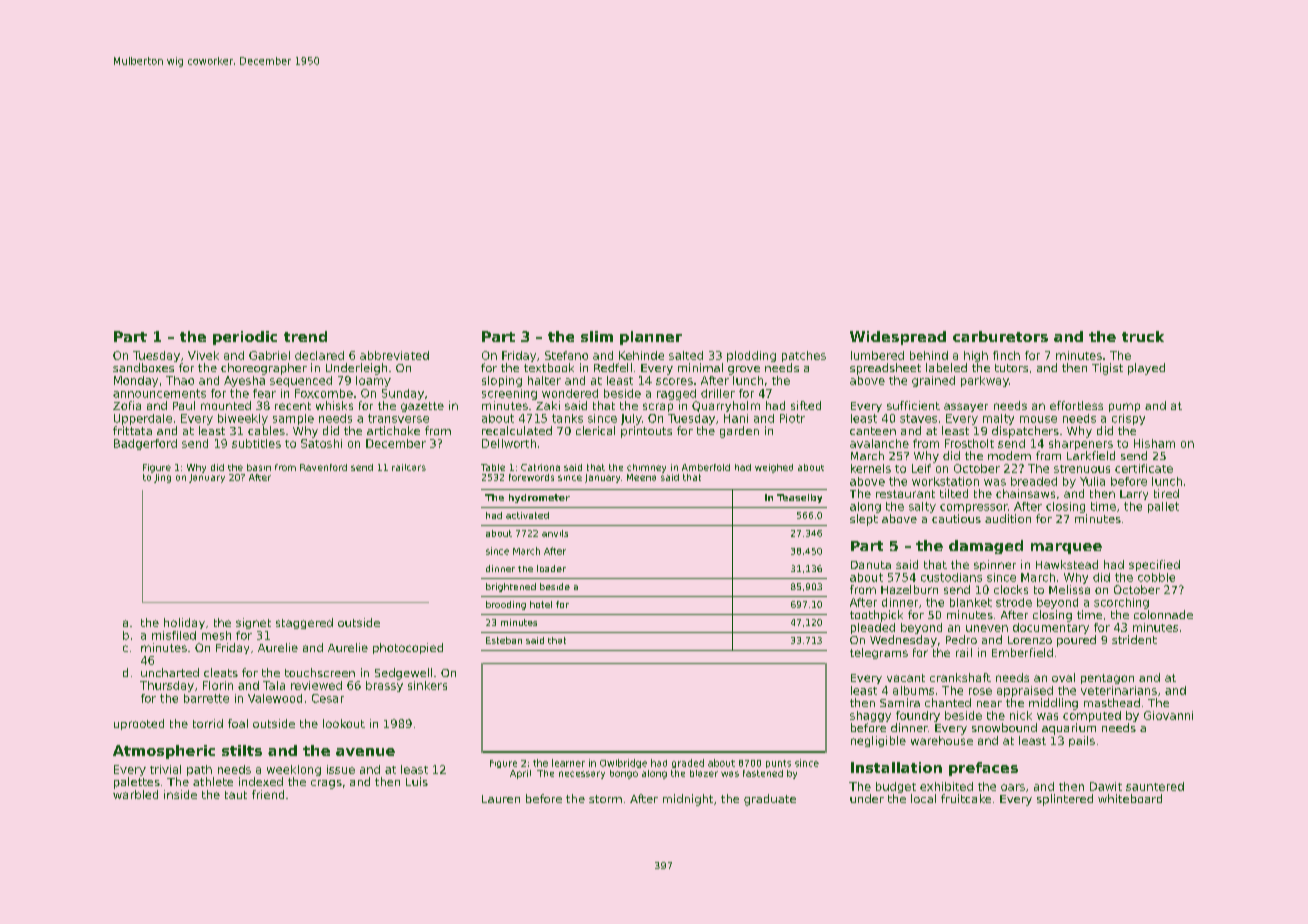  What do you see at coordinates (242, 750) in the document?
I see `stilts` at bounding box center [242, 750].
